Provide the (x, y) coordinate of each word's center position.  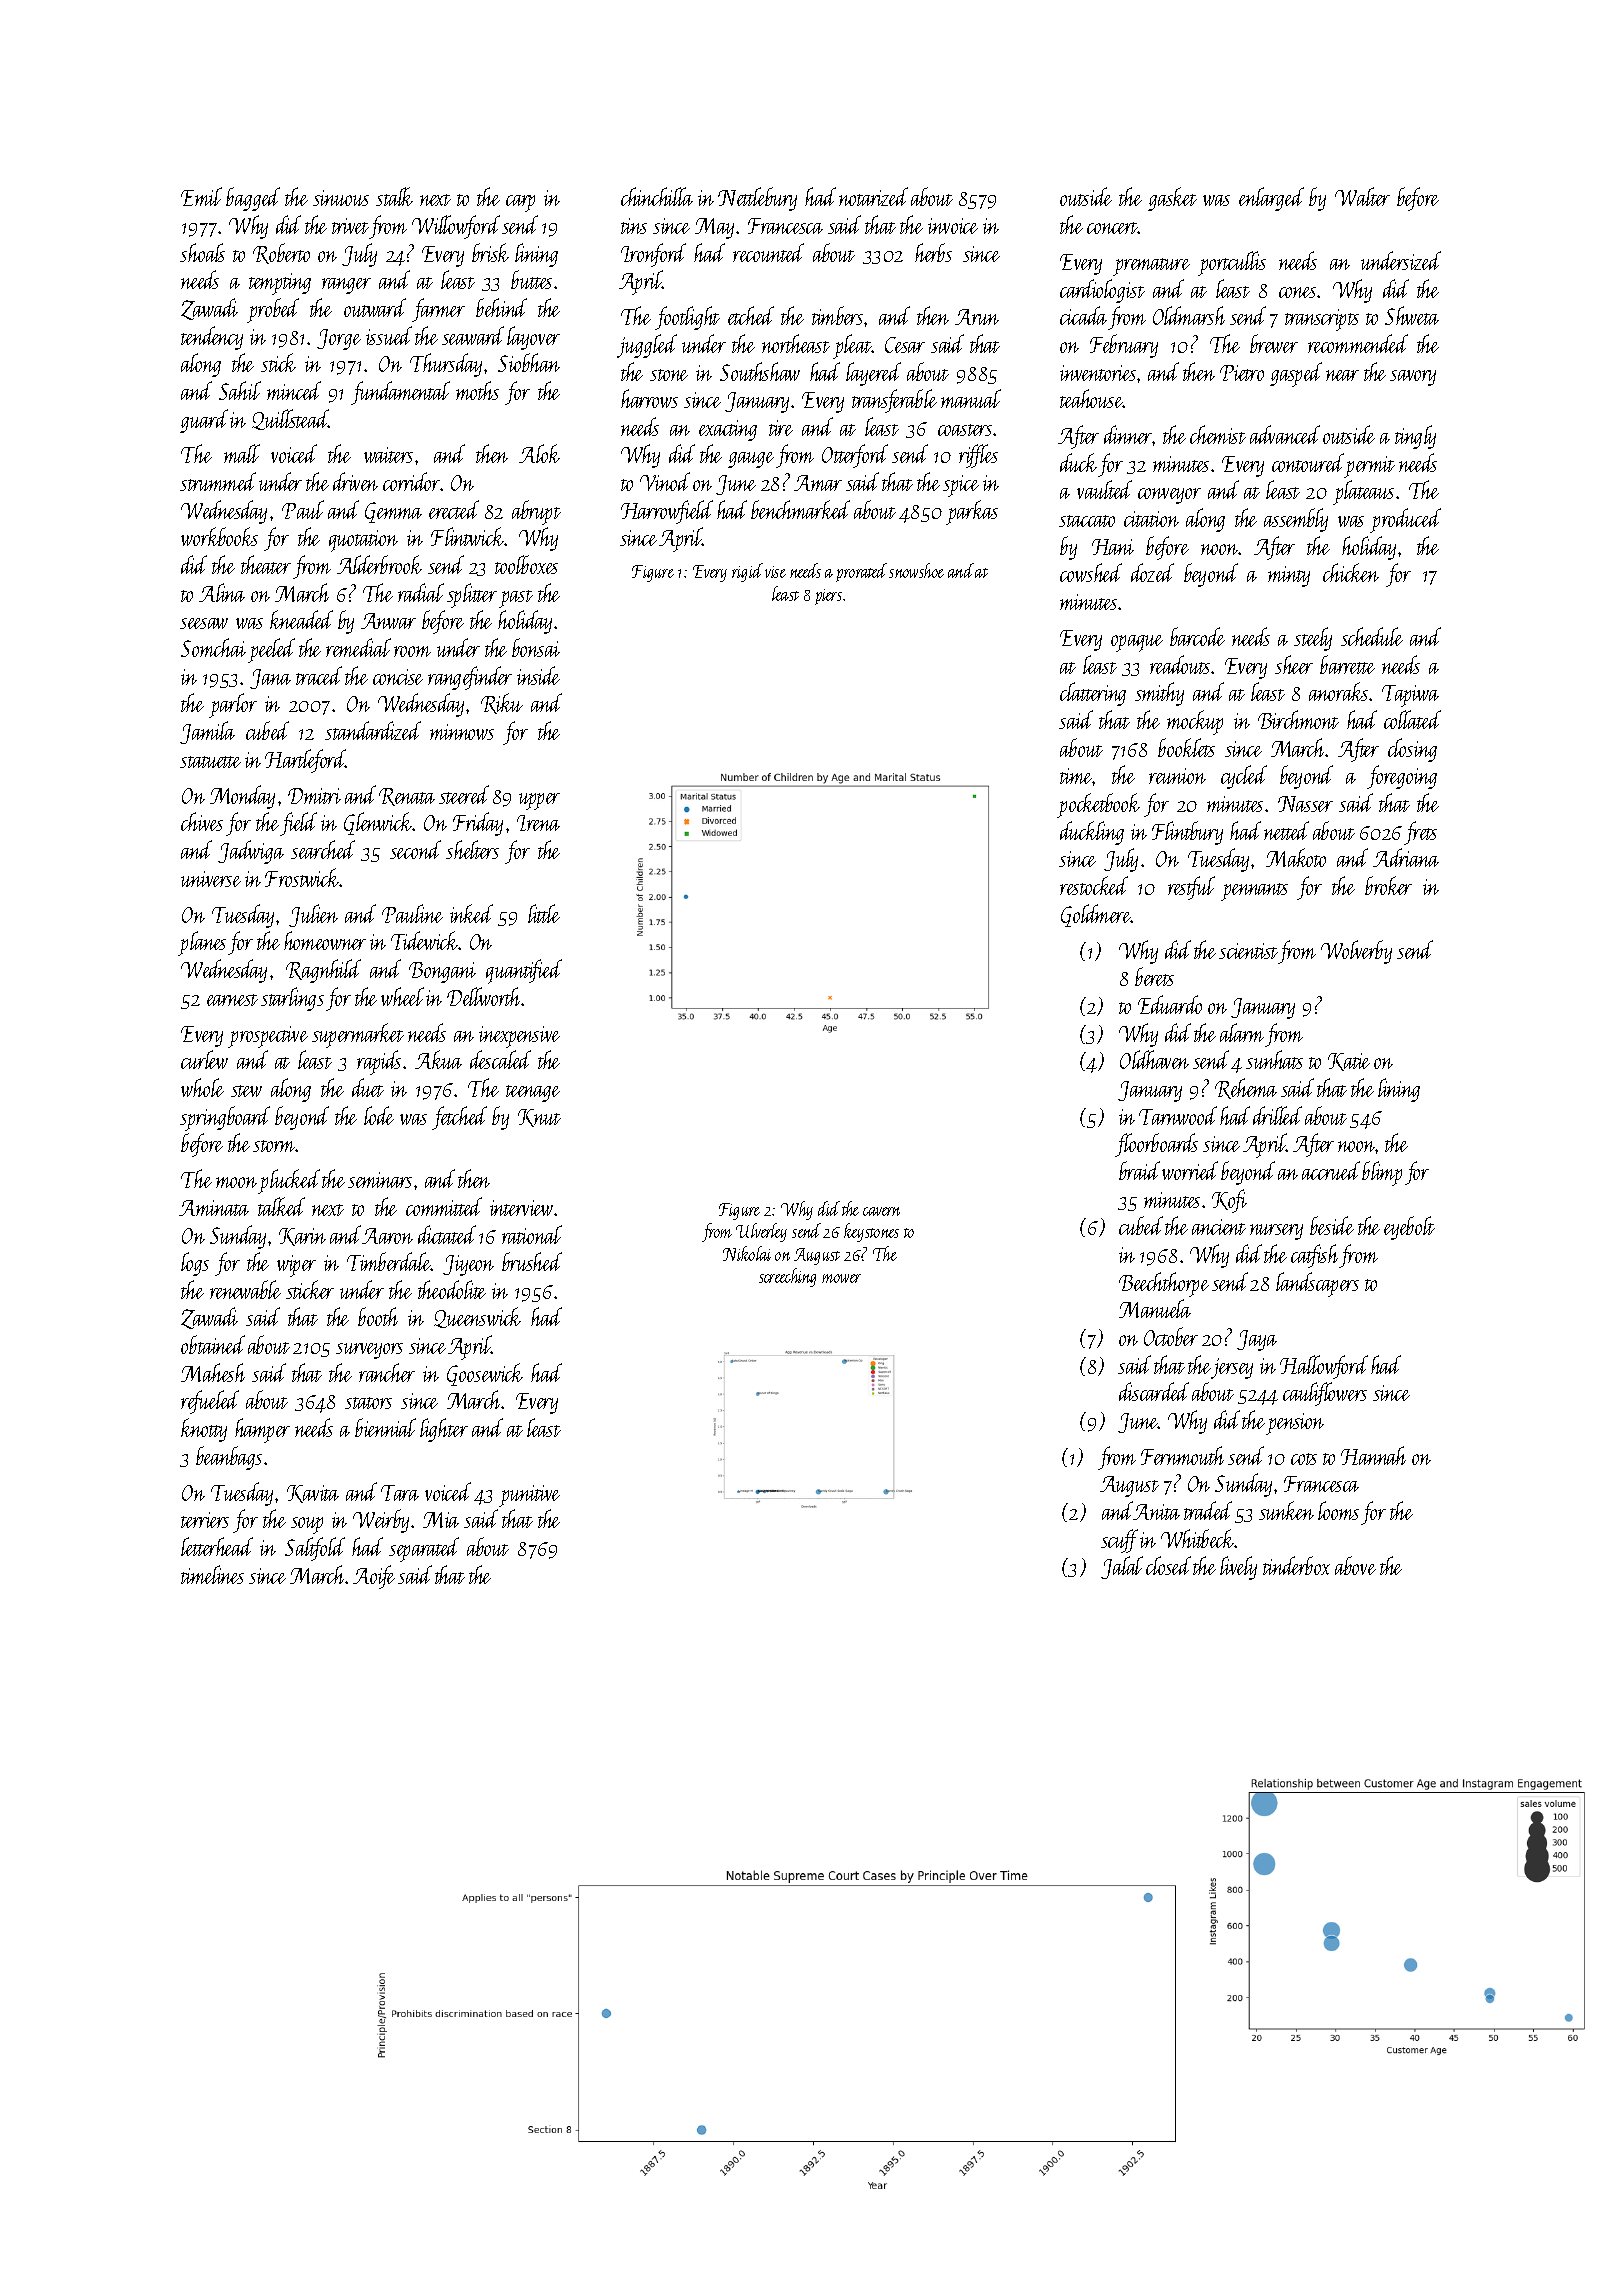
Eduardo (1170, 1004)
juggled (647, 346)
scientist (1248, 951)
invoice (953, 226)
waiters (388, 455)
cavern (881, 1211)
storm (274, 1146)
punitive (529, 1496)
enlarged (1271, 199)
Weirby (381, 1521)
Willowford (456, 227)
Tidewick (425, 940)
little (544, 913)
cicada (1083, 315)
